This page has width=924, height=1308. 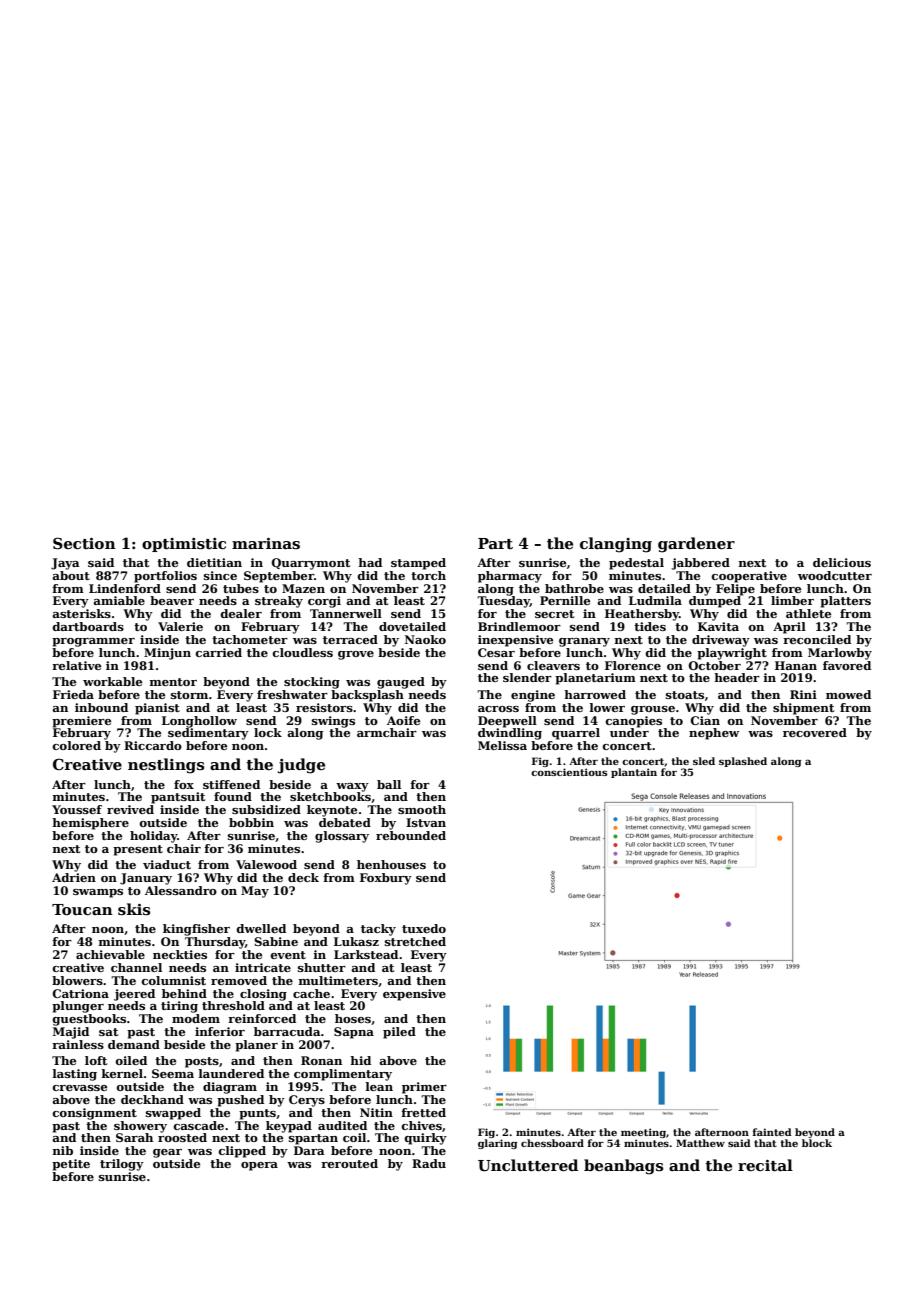 What do you see at coordinates (765, 1165) in the page?
I see `recital` at bounding box center [765, 1165].
